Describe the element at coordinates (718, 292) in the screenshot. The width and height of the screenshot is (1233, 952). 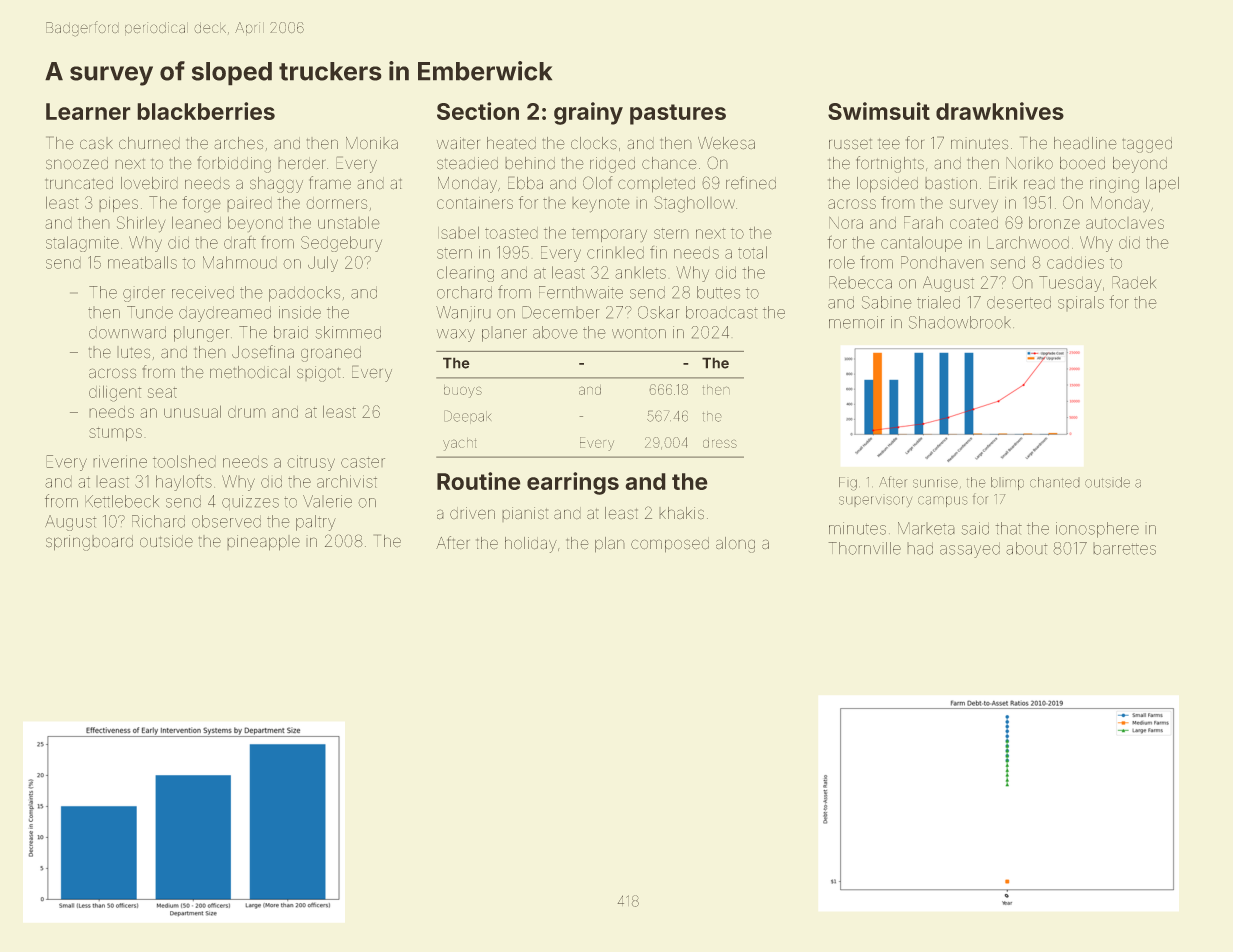
I see `buttes` at that location.
